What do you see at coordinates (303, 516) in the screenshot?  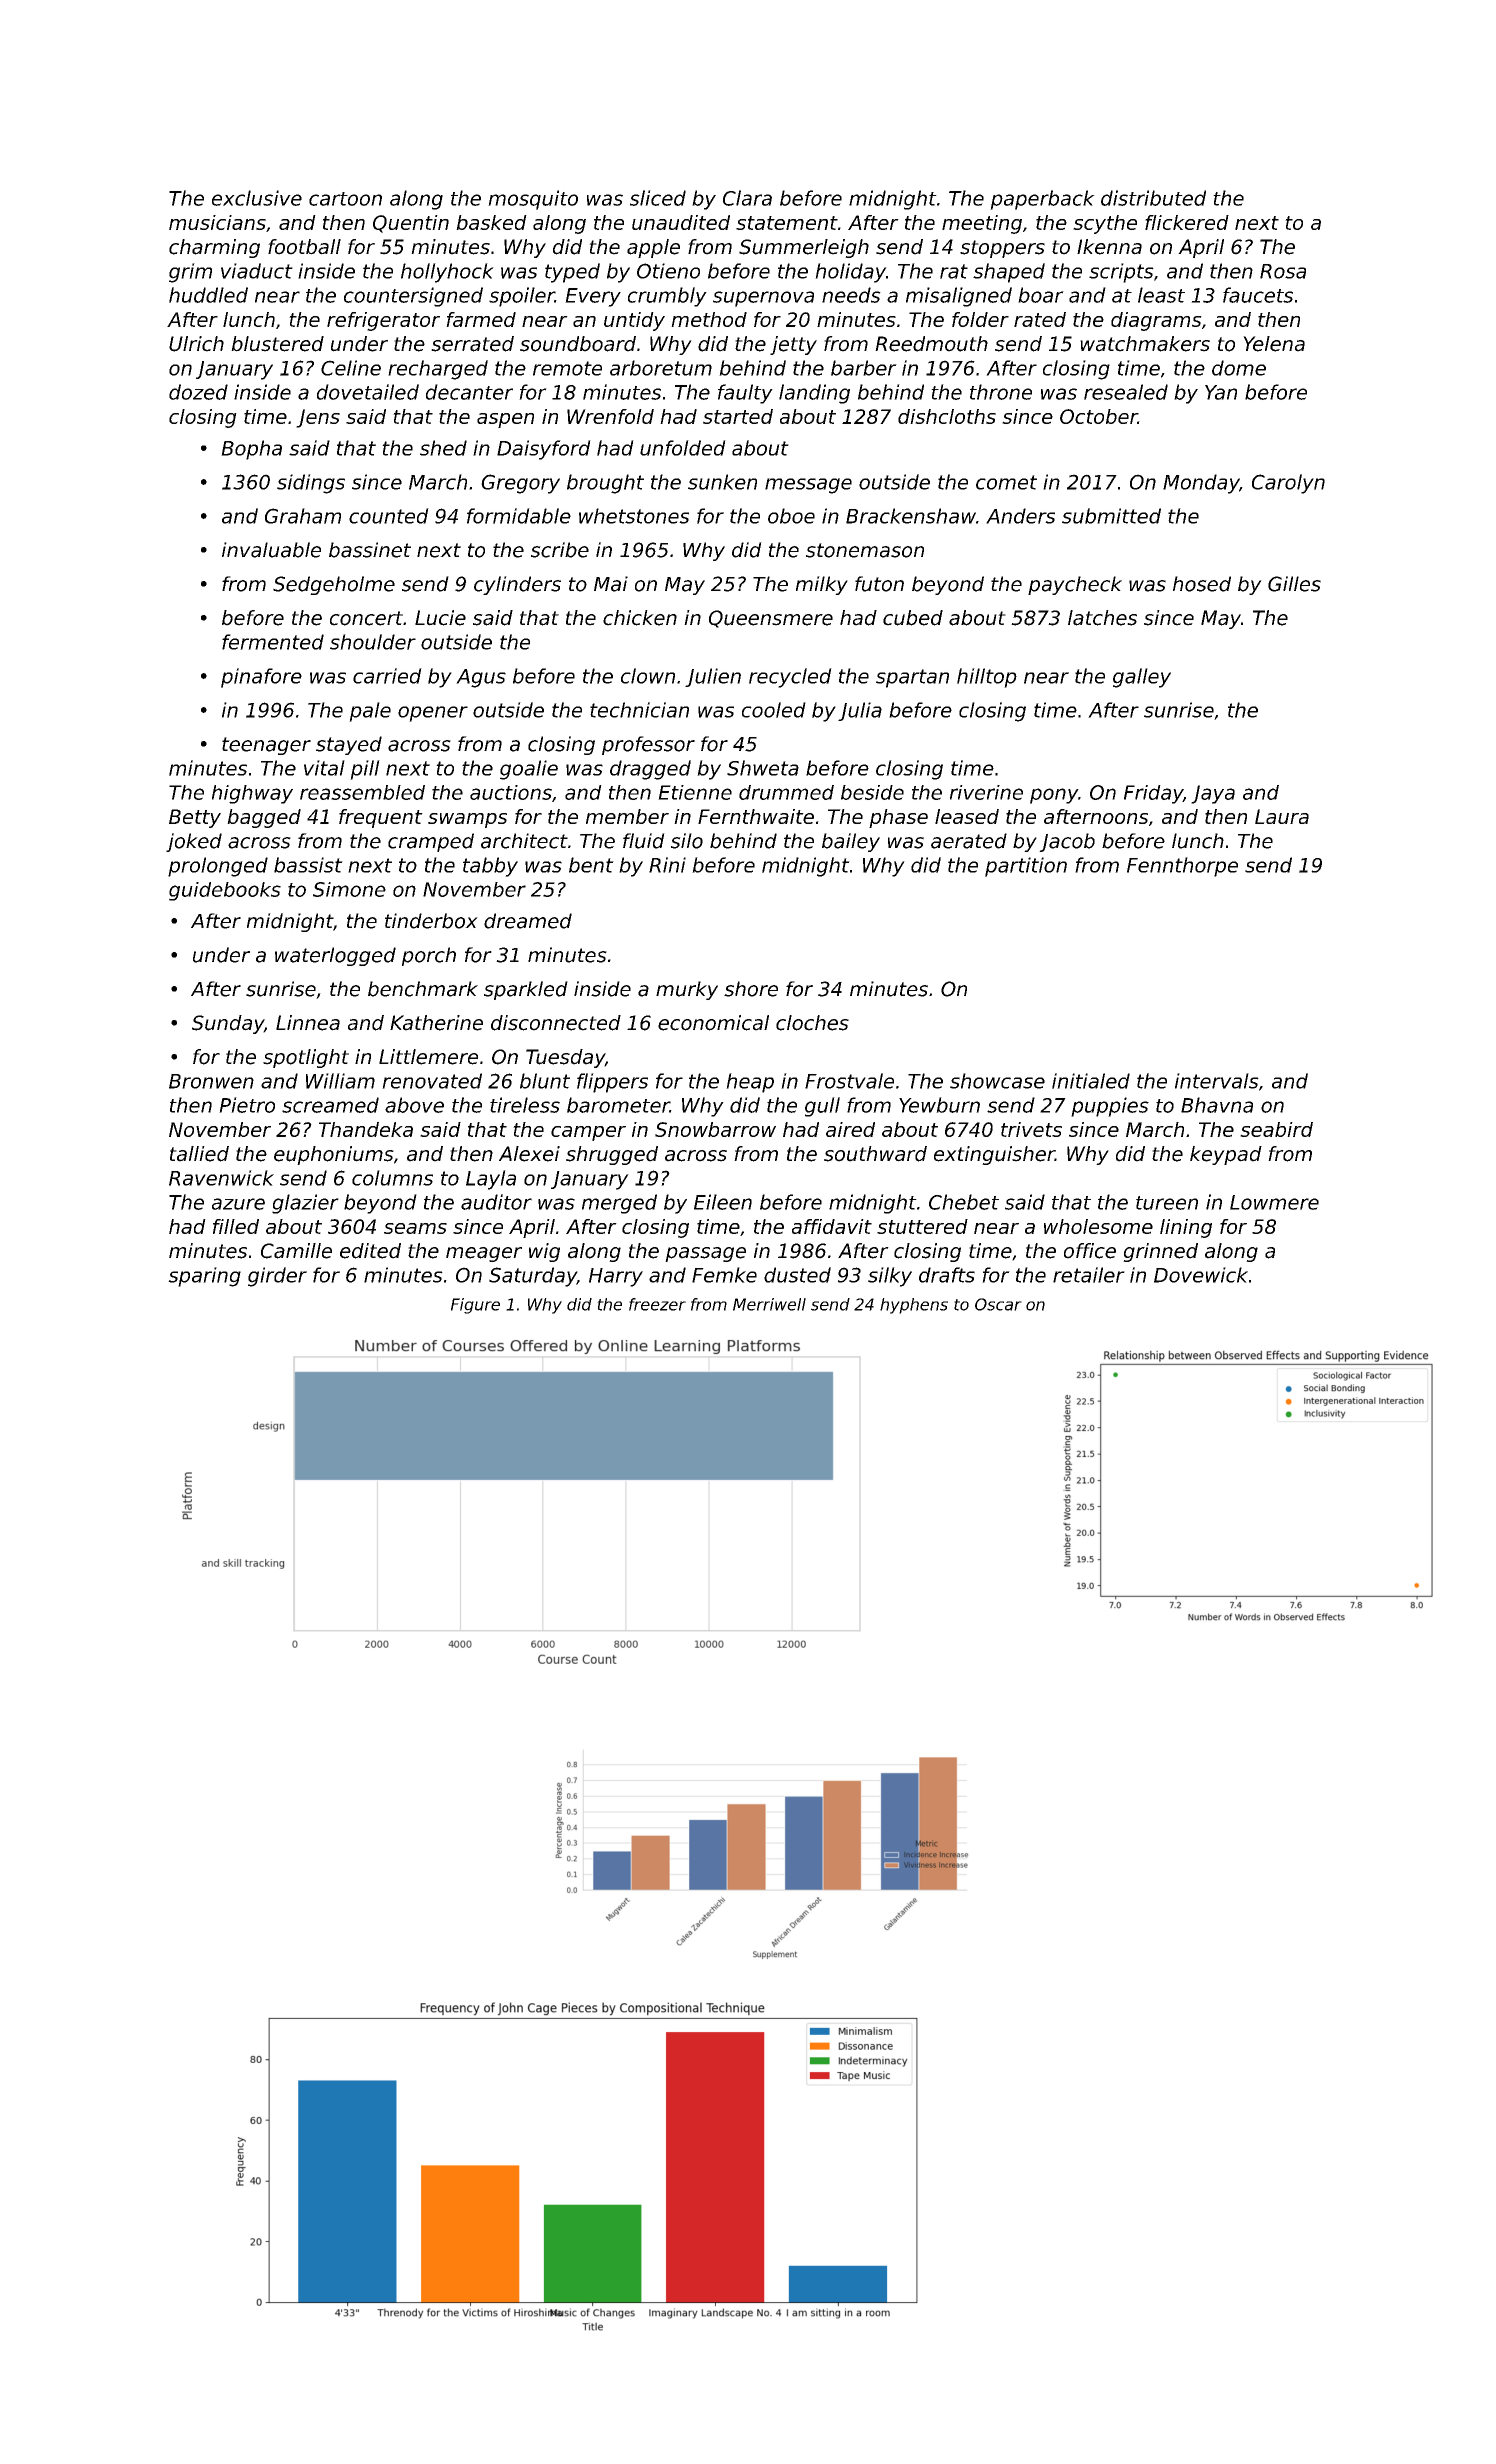 I see `Graham` at bounding box center [303, 516].
